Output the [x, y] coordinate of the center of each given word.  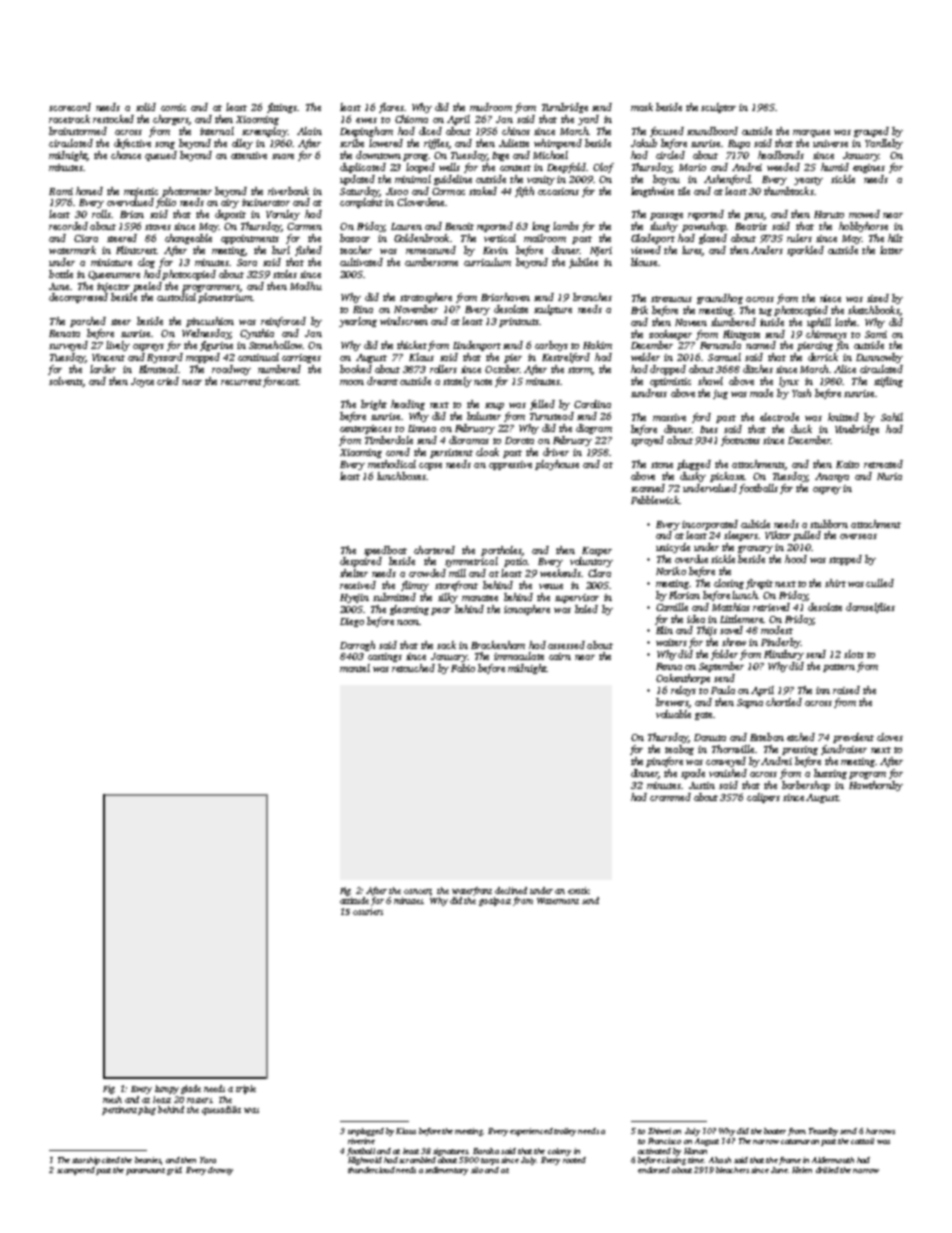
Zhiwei [659, 1131]
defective [132, 144]
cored [398, 452]
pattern [839, 668]
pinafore [664, 762]
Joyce [142, 382]
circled [670, 155]
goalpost [495, 901]
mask [642, 107]
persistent [451, 453]
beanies [147, 1160]
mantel [355, 668]
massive [669, 417]
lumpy [167, 1089]
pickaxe [727, 477]
